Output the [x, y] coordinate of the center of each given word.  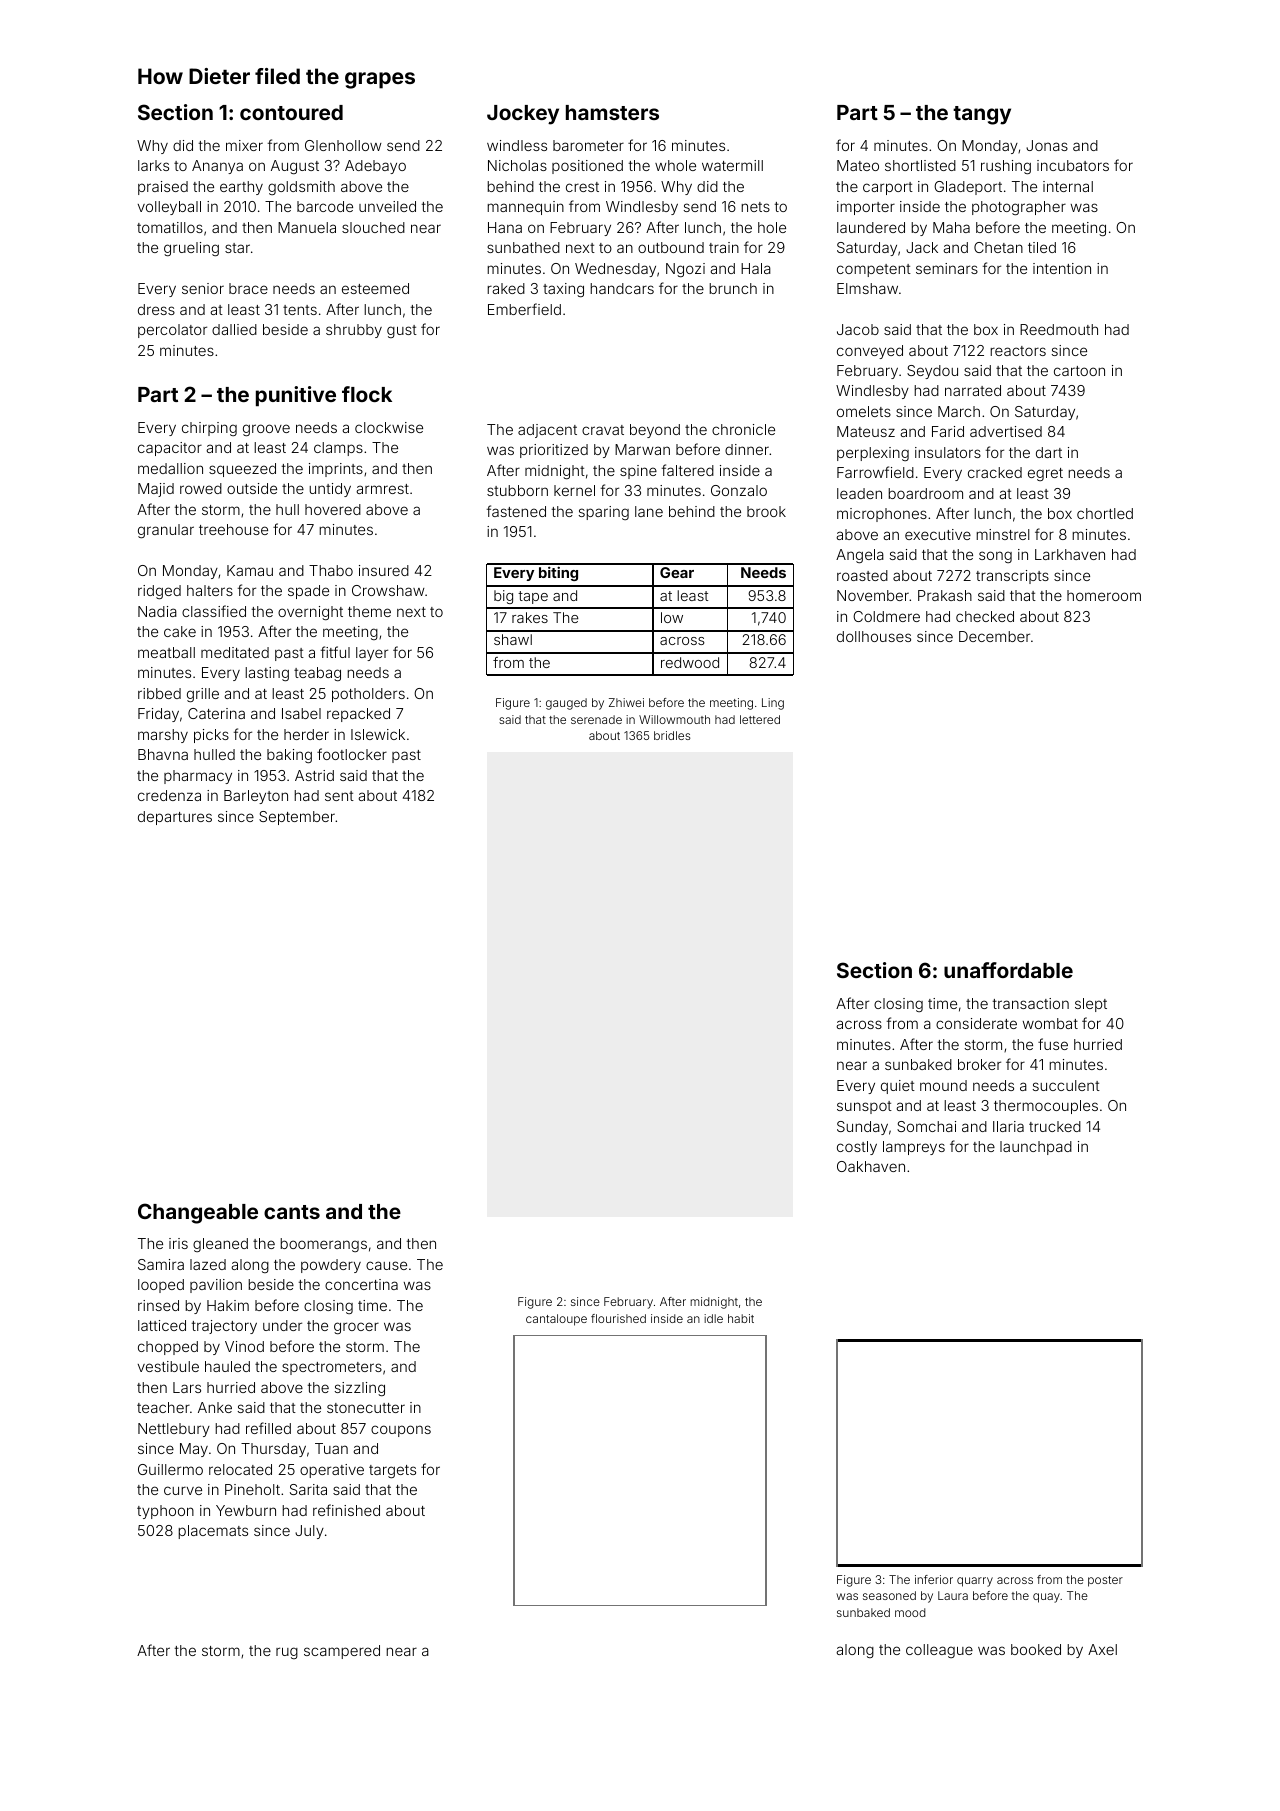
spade [308, 592]
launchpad [1036, 1148]
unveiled [387, 206]
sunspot [864, 1107]
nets [755, 207]
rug [287, 1653]
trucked [1055, 1126]
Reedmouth [1059, 329]
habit [741, 1318]
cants [292, 1212]
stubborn [517, 490]
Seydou [932, 372]
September [297, 818]
